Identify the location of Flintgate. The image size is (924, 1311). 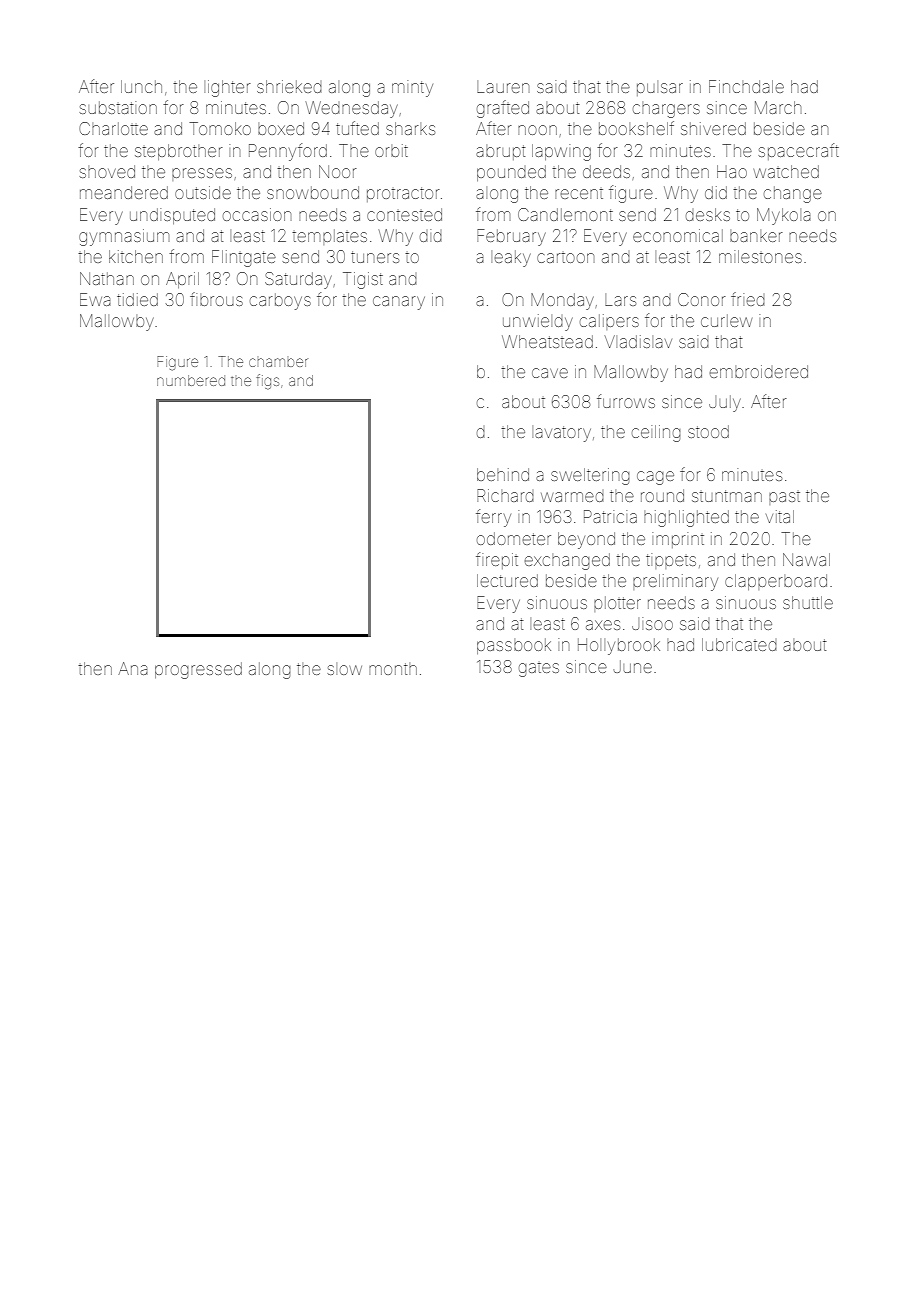
(244, 258).
